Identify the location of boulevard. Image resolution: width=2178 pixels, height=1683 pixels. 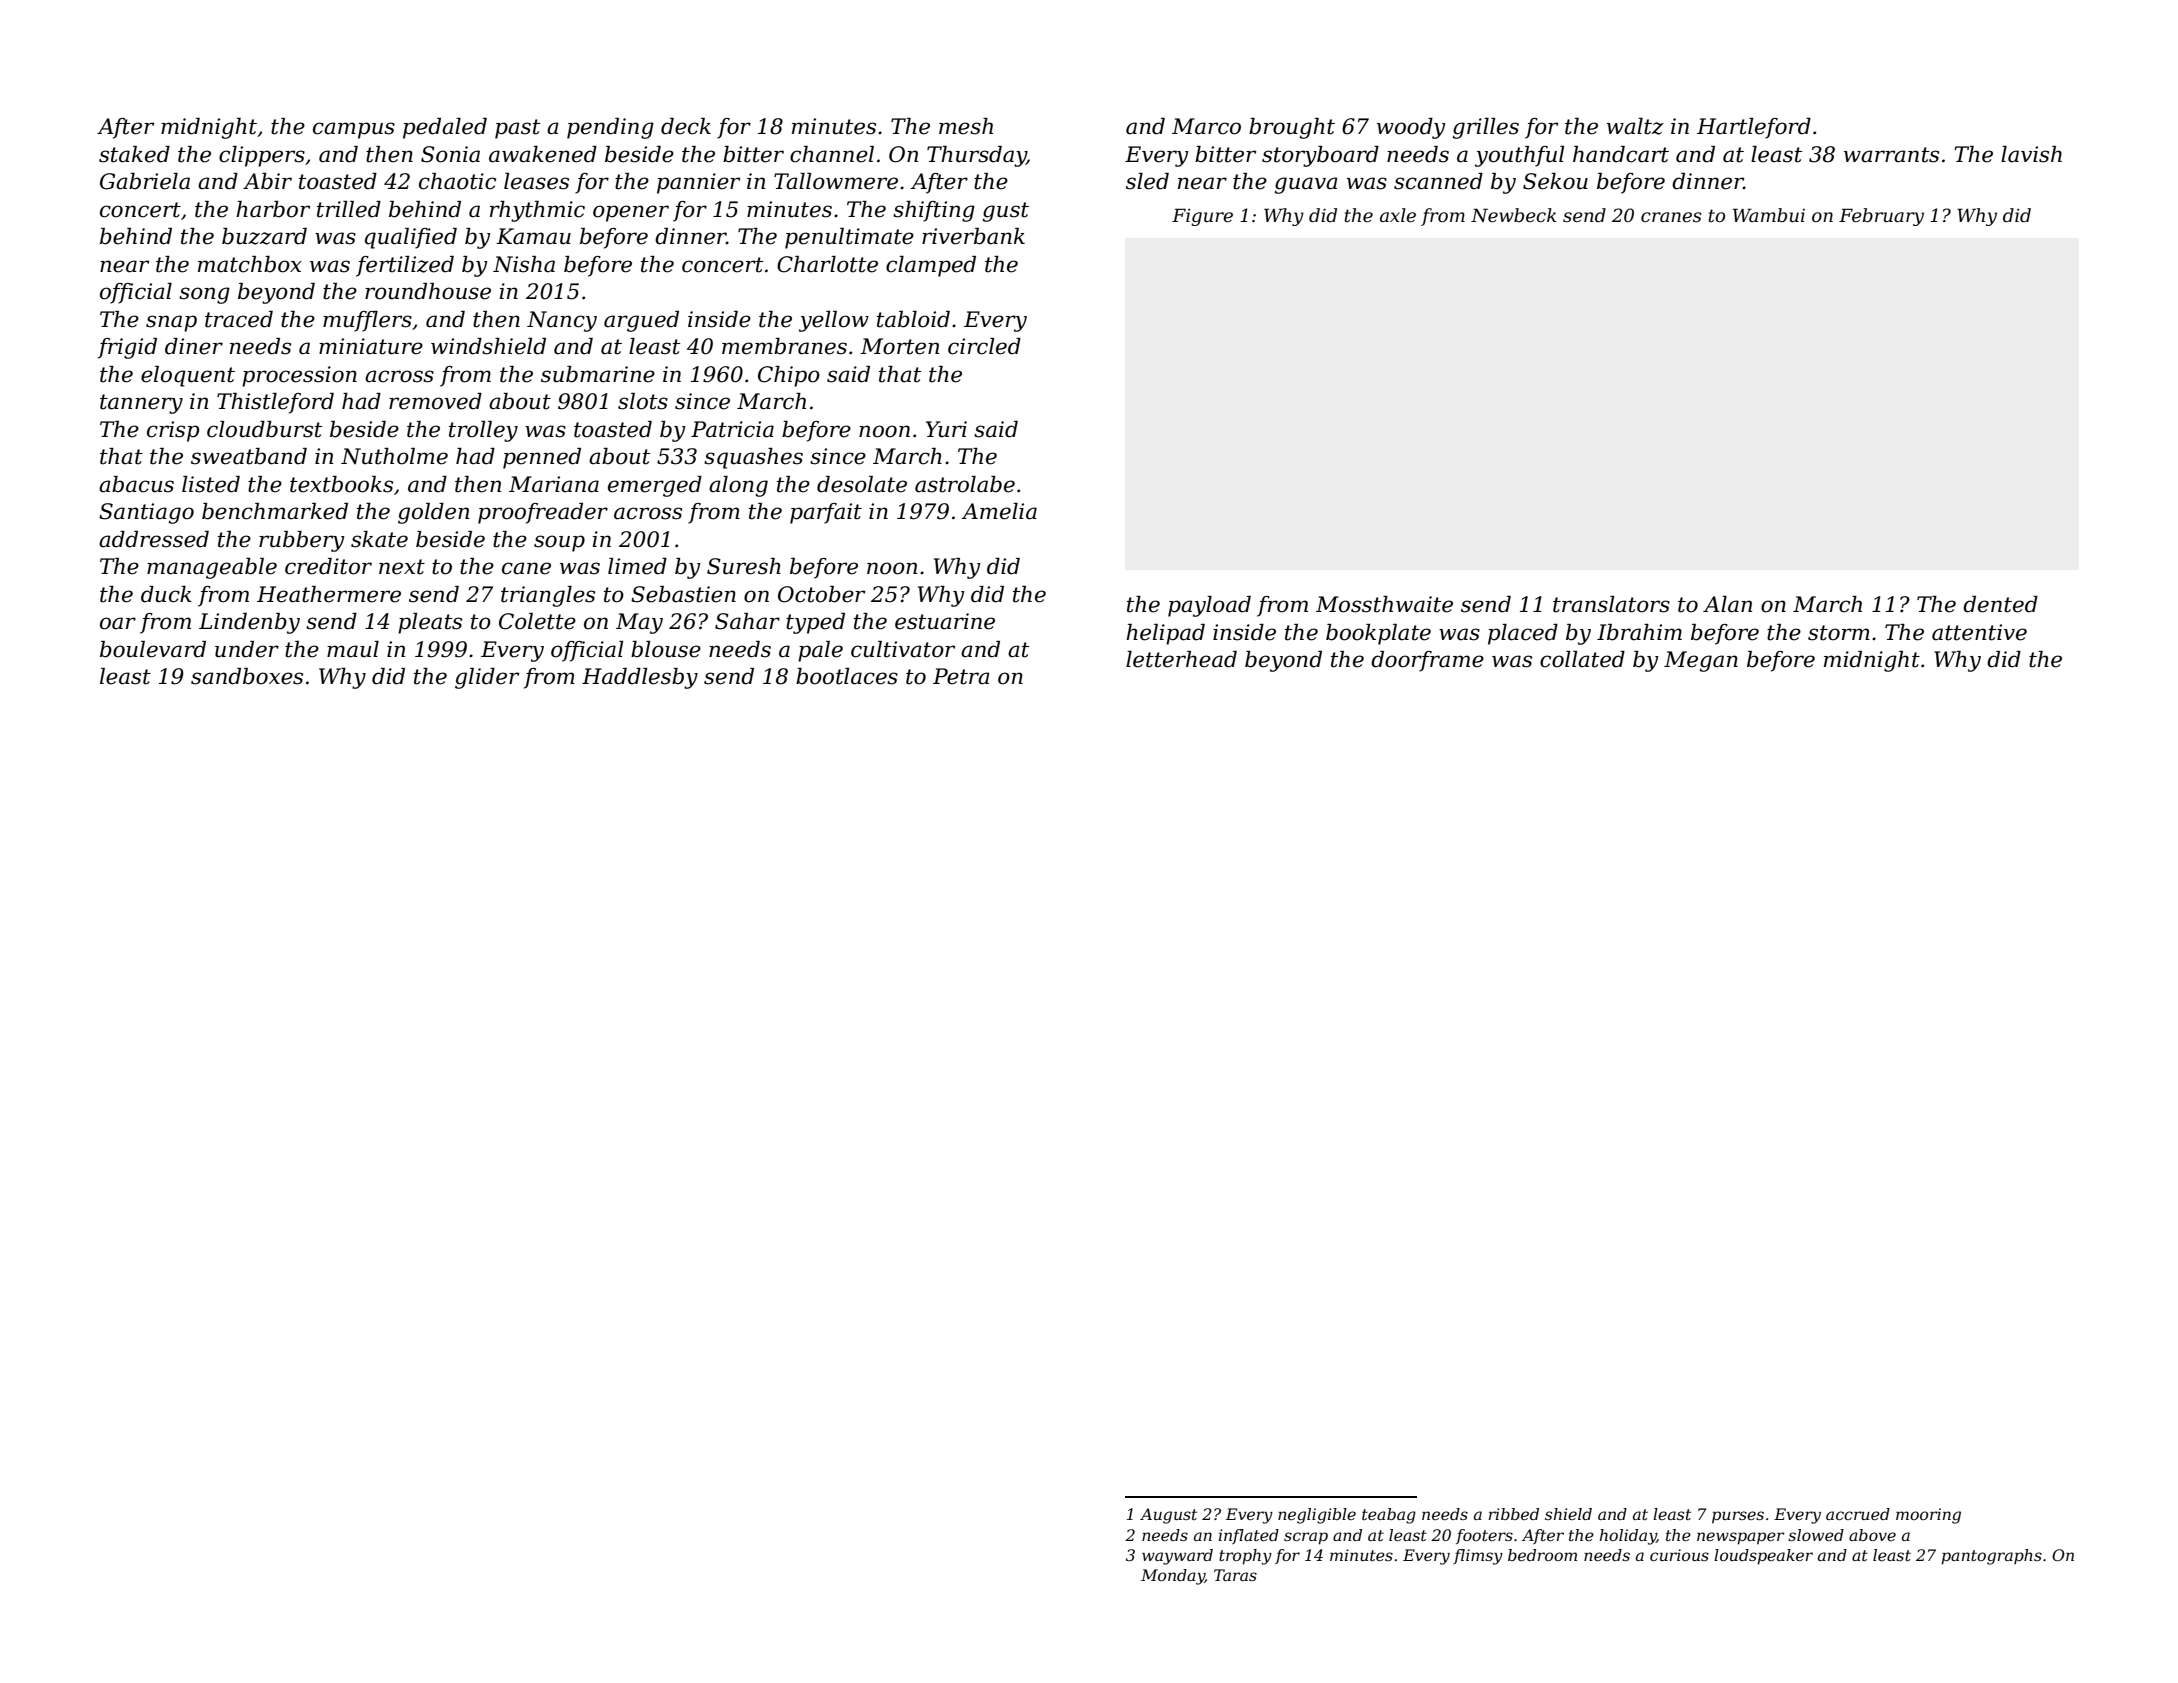
(153, 649).
